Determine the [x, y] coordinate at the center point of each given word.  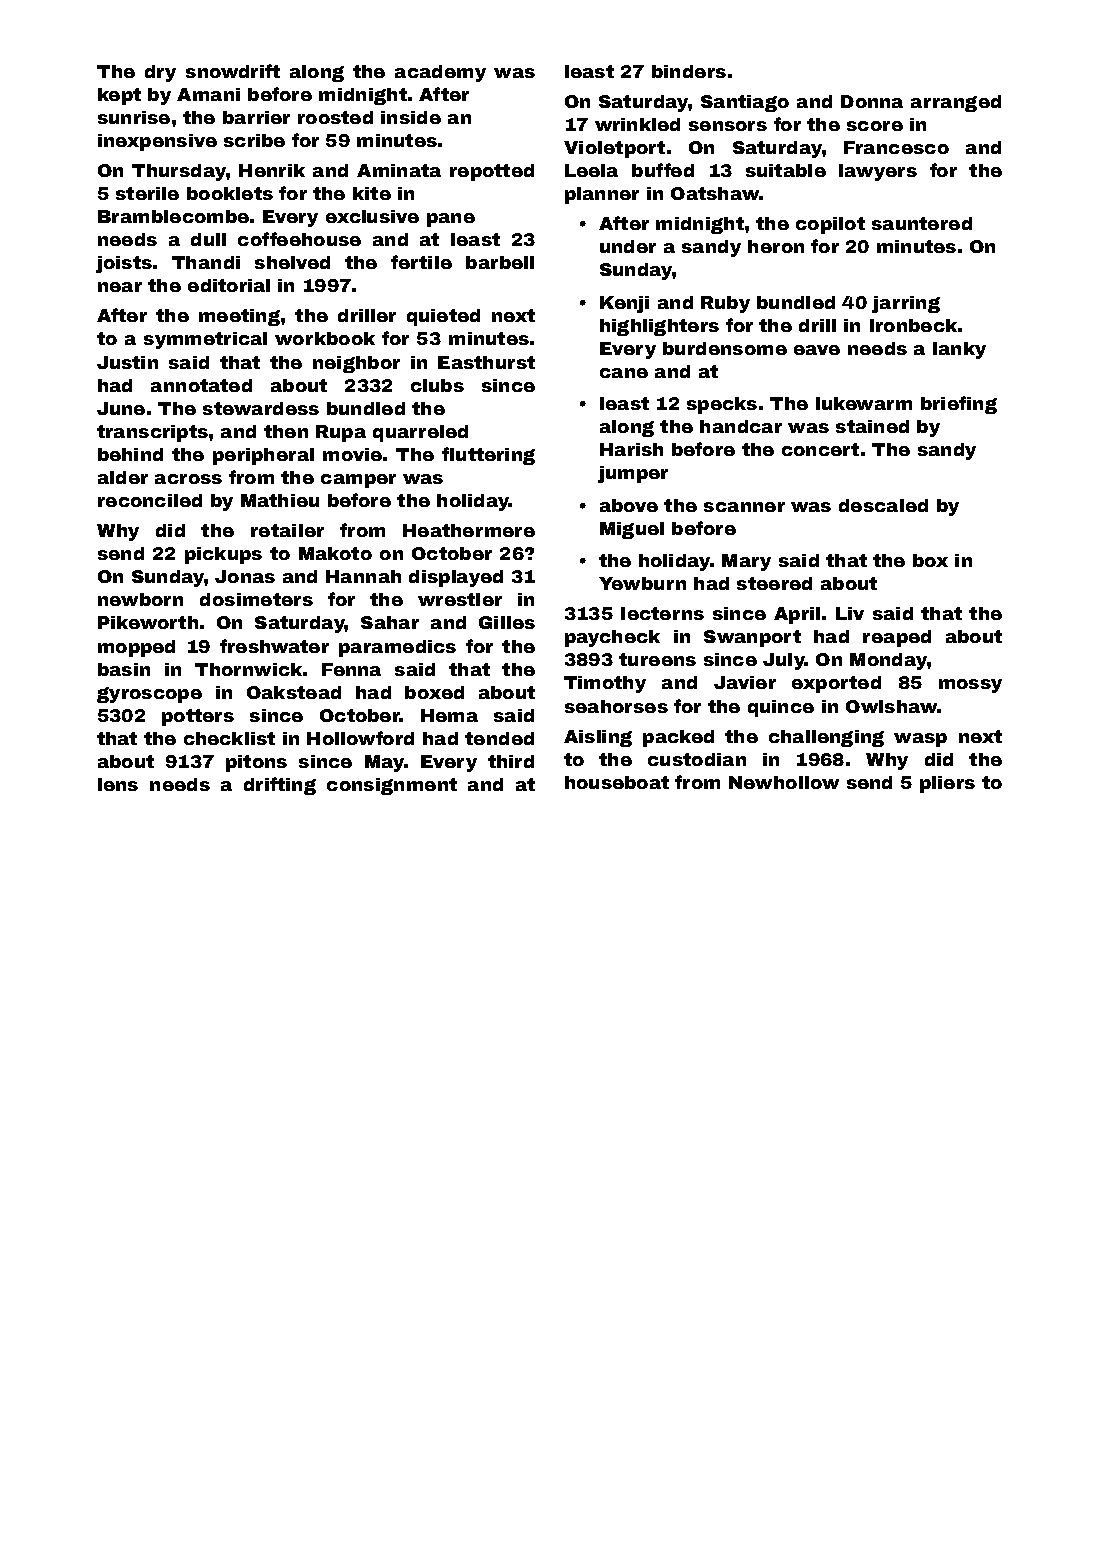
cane [624, 373]
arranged [956, 103]
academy [440, 73]
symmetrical [205, 340]
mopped [136, 648]
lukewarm [864, 403]
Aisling [598, 738]
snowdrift [233, 71]
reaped [897, 638]
